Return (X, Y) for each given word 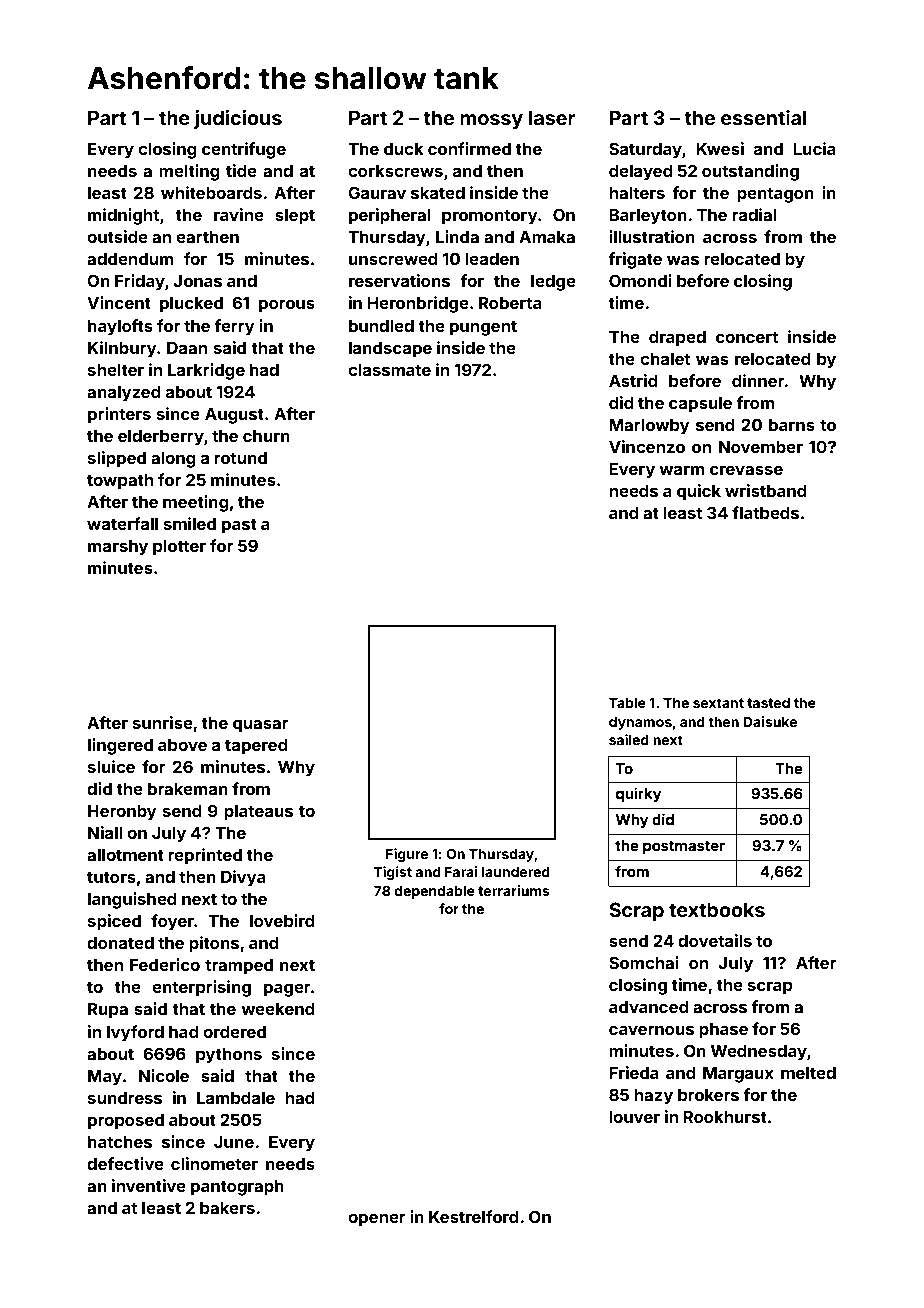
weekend (277, 1009)
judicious (238, 119)
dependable (434, 892)
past (239, 526)
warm (682, 470)
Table (627, 703)
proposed (126, 1122)
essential (763, 117)
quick (699, 492)
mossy (491, 121)
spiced (114, 922)
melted (808, 1073)
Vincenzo (647, 446)
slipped (117, 459)
